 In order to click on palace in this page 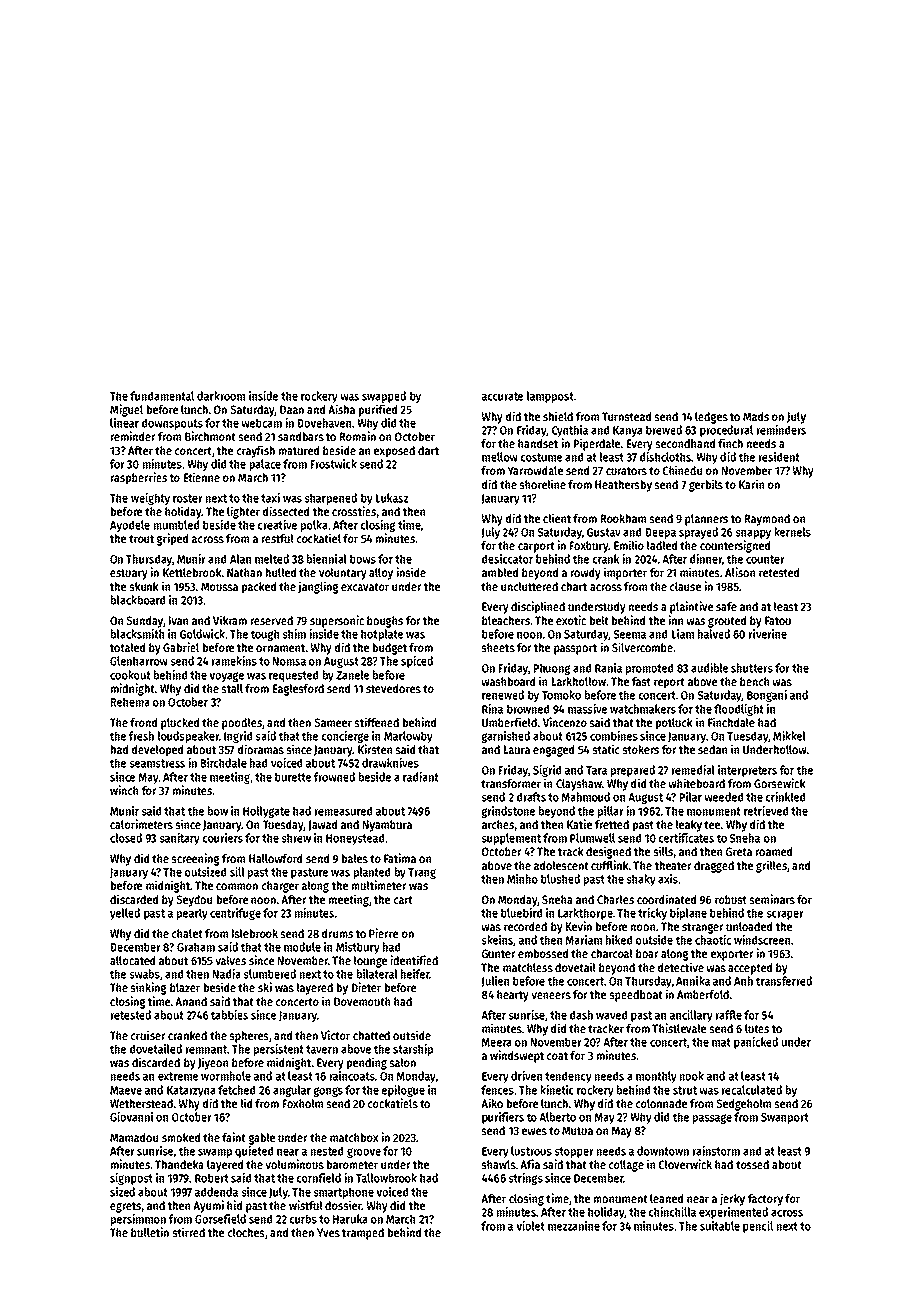, I will do `click(265, 465)`.
